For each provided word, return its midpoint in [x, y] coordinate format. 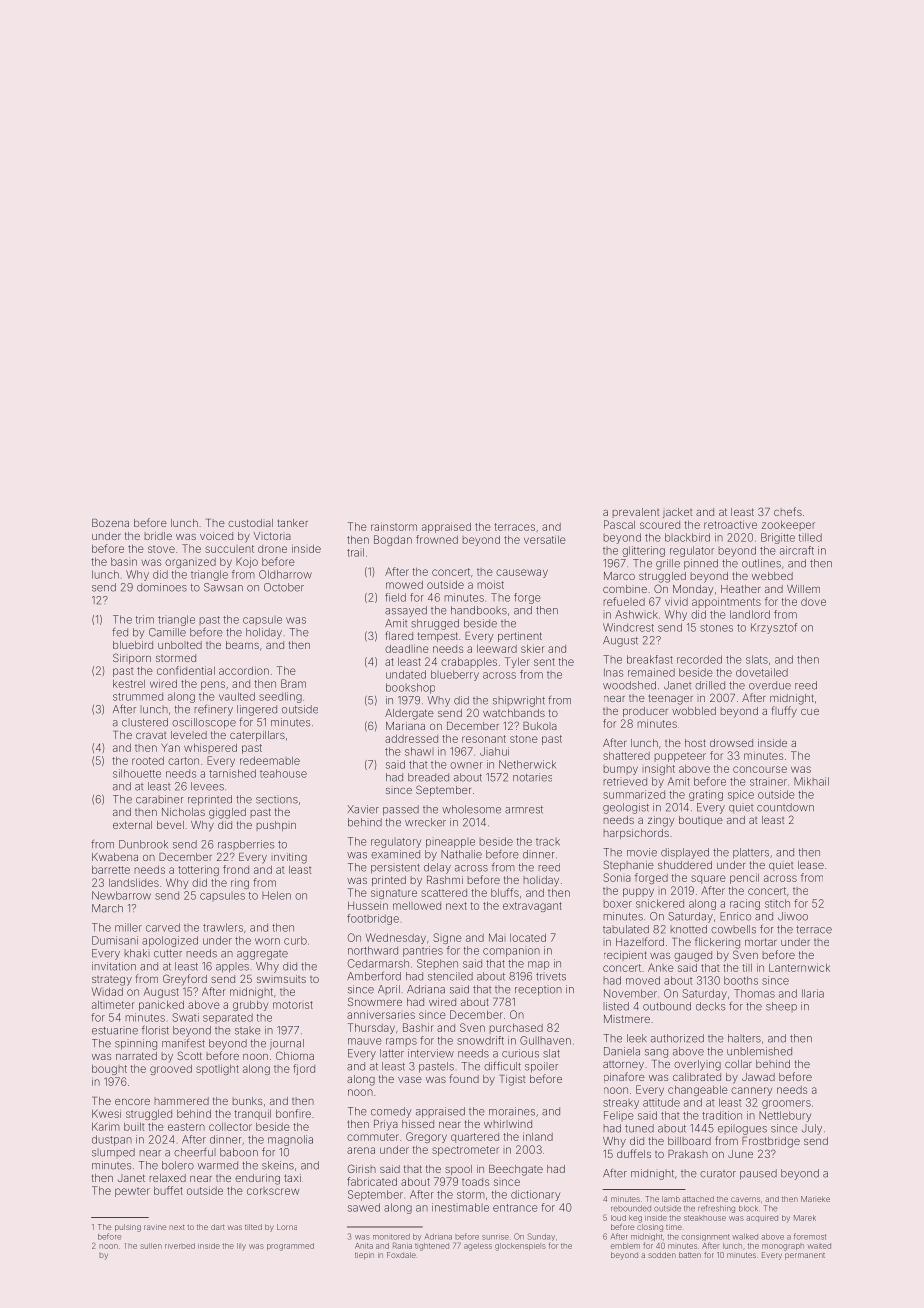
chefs [788, 511]
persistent [395, 869]
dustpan [112, 1140]
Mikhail [811, 781]
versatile [545, 540]
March [107, 908]
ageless [478, 1247]
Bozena [110, 523]
